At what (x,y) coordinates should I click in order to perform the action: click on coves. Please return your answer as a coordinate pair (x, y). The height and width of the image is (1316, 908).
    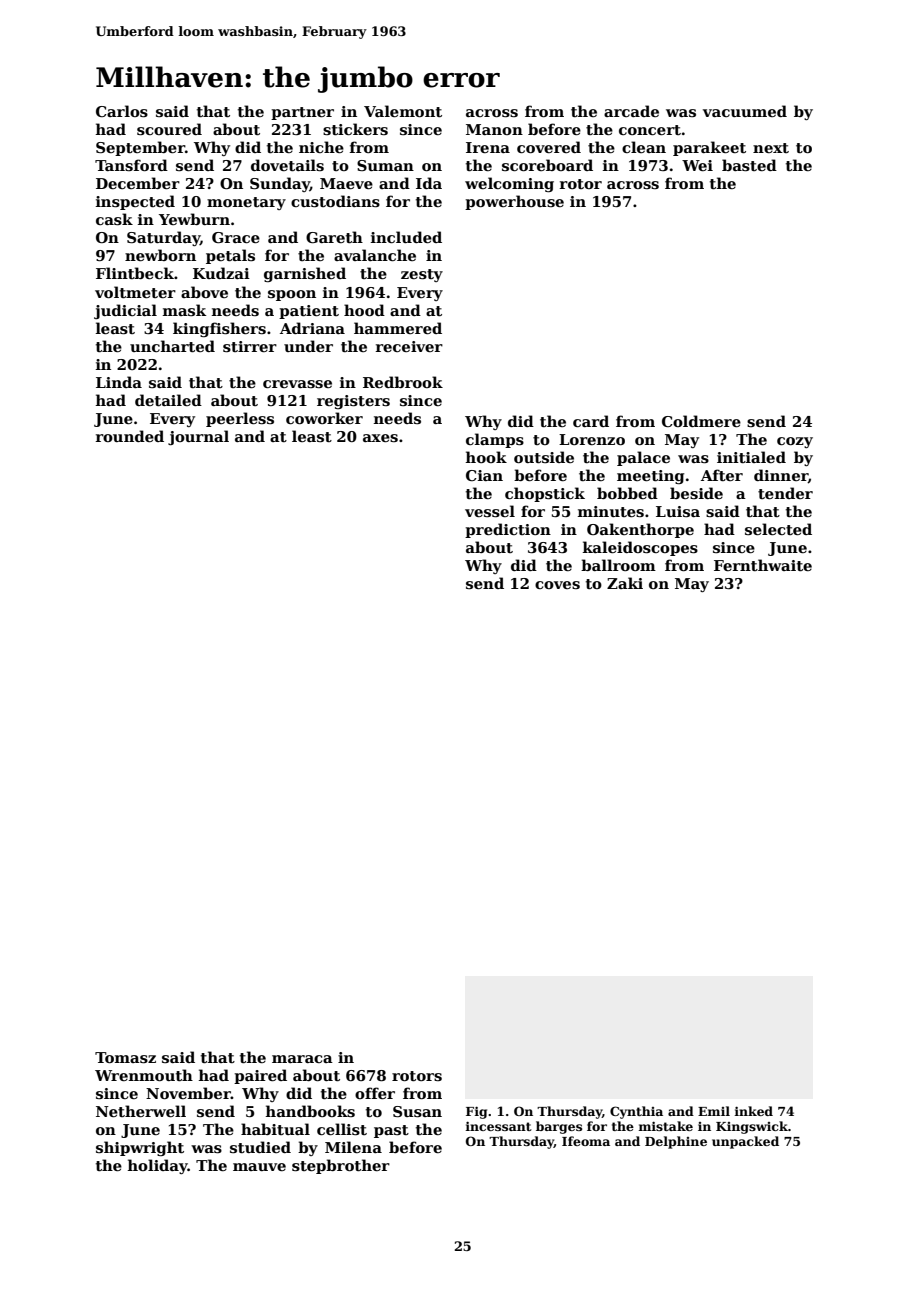
    Looking at the image, I should click on (557, 585).
